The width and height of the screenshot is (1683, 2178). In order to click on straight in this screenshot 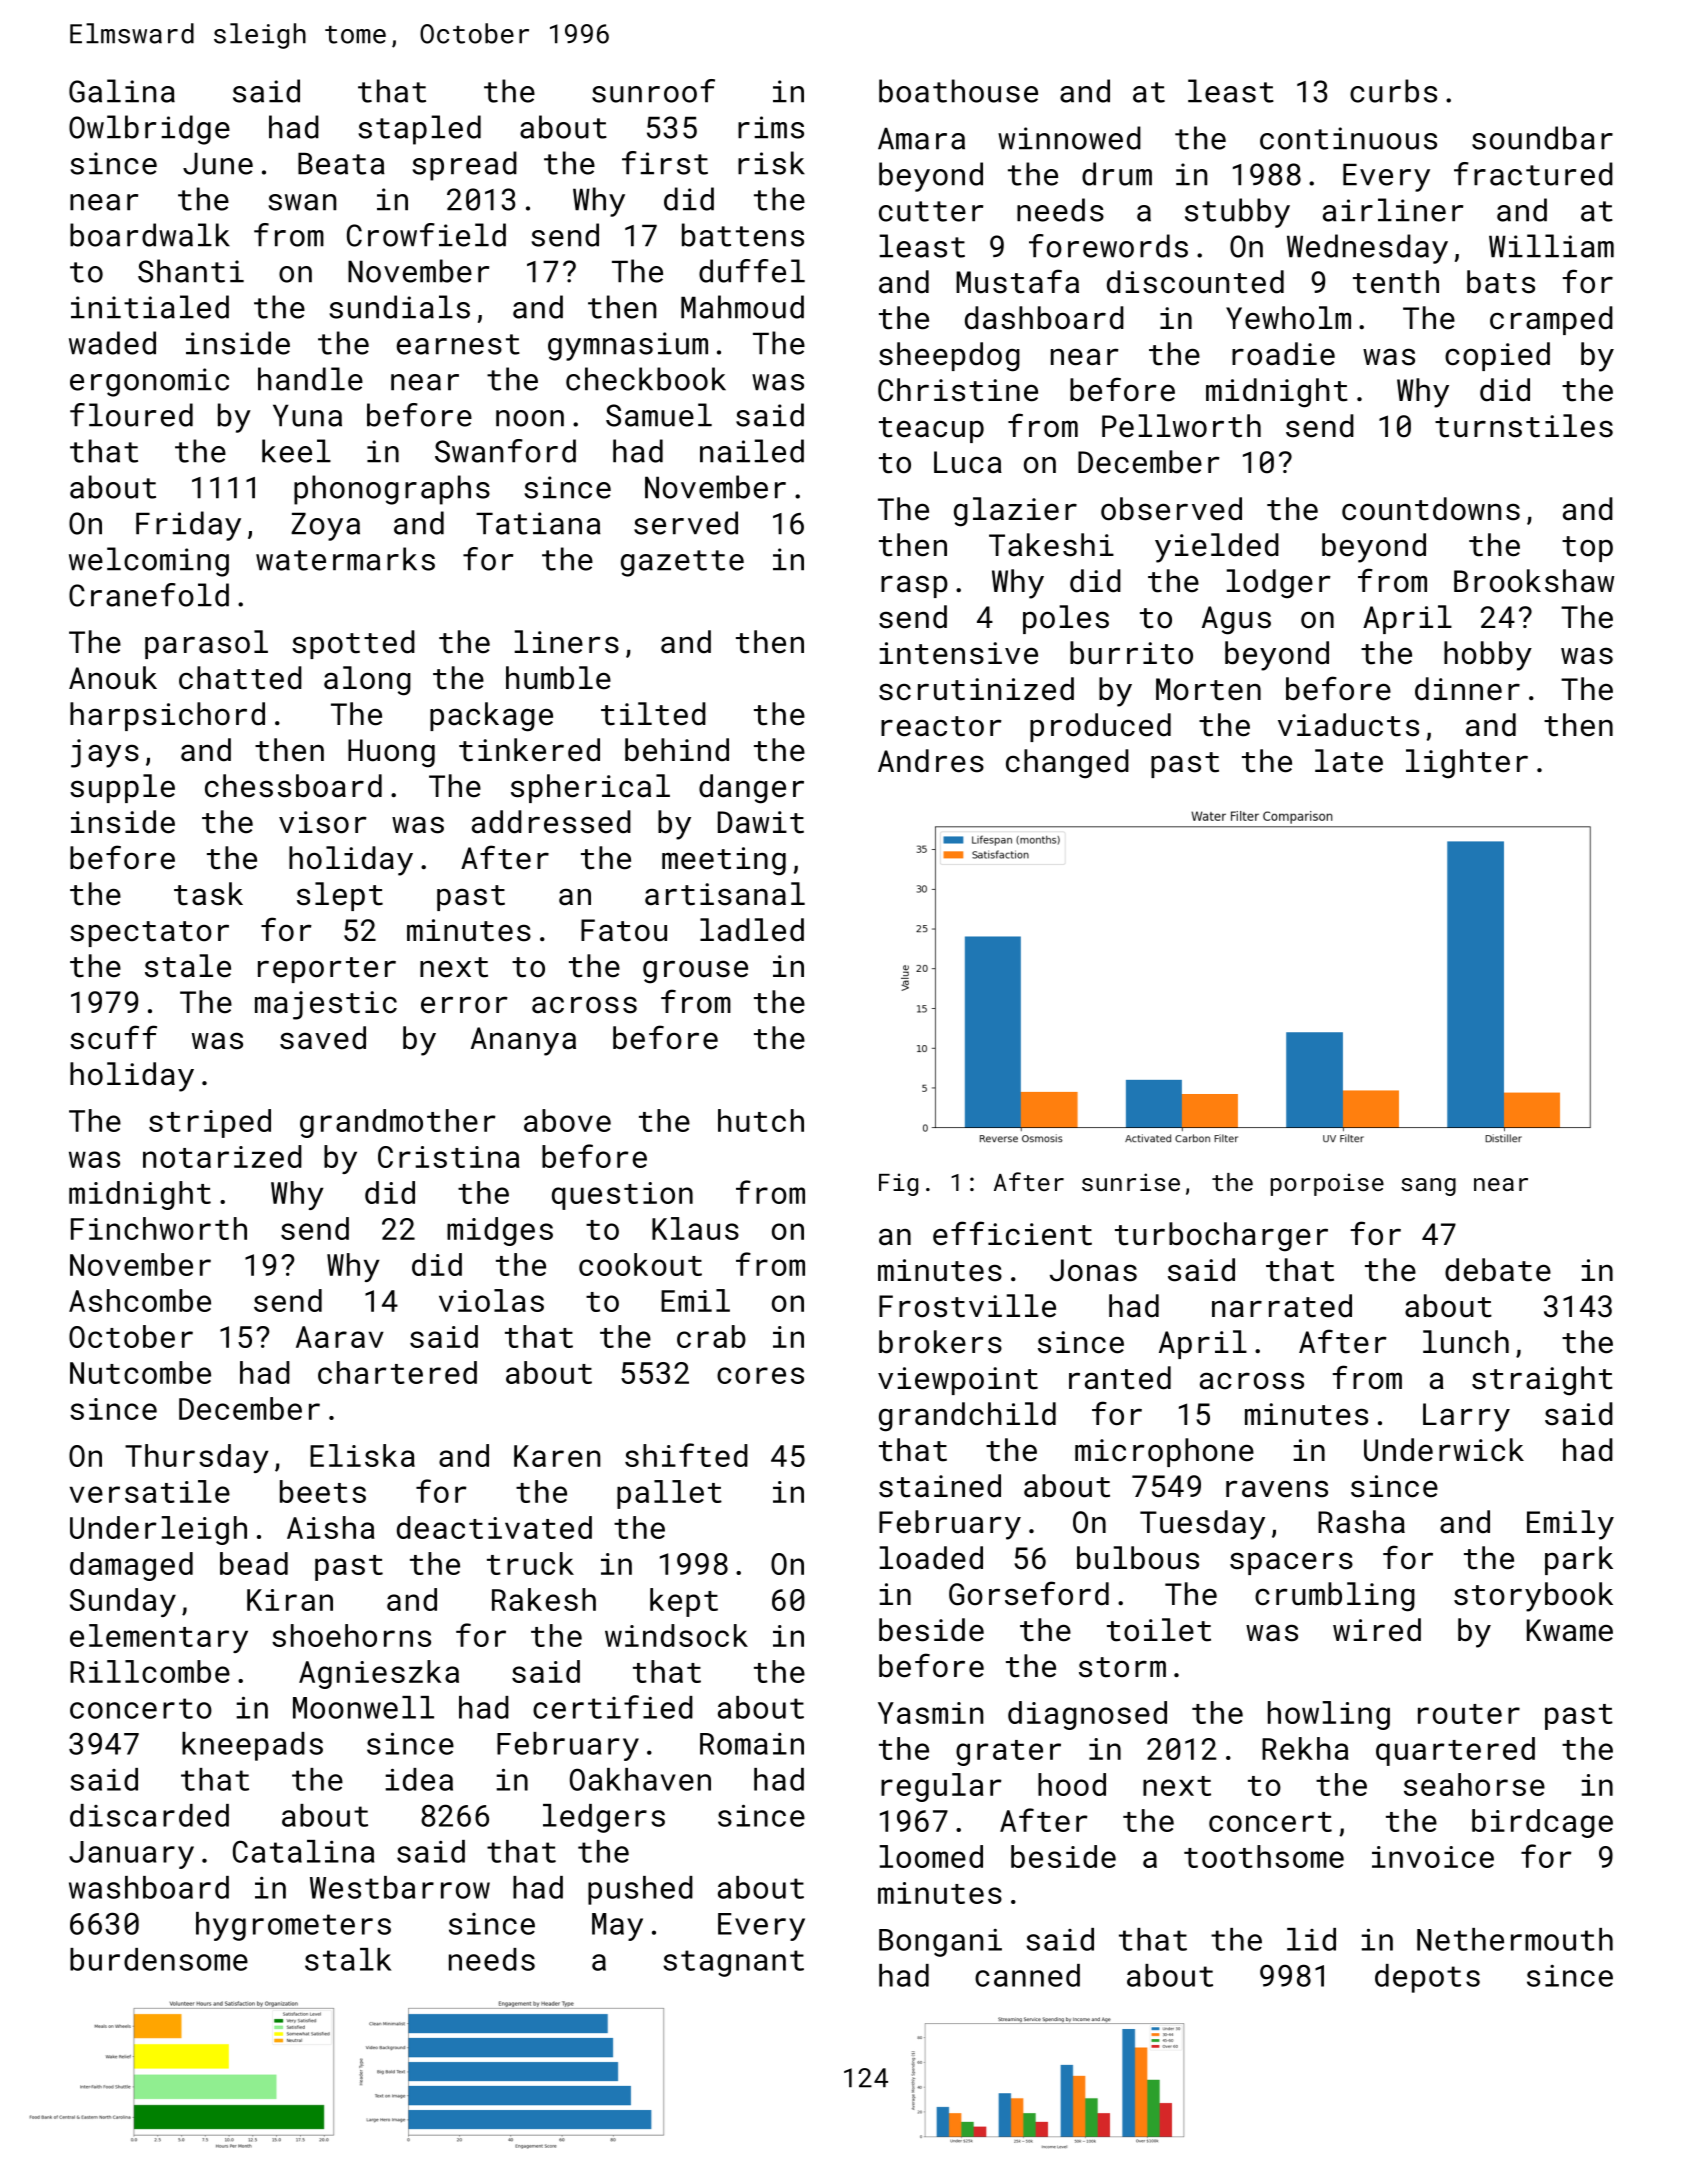, I will do `click(1542, 1381)`.
